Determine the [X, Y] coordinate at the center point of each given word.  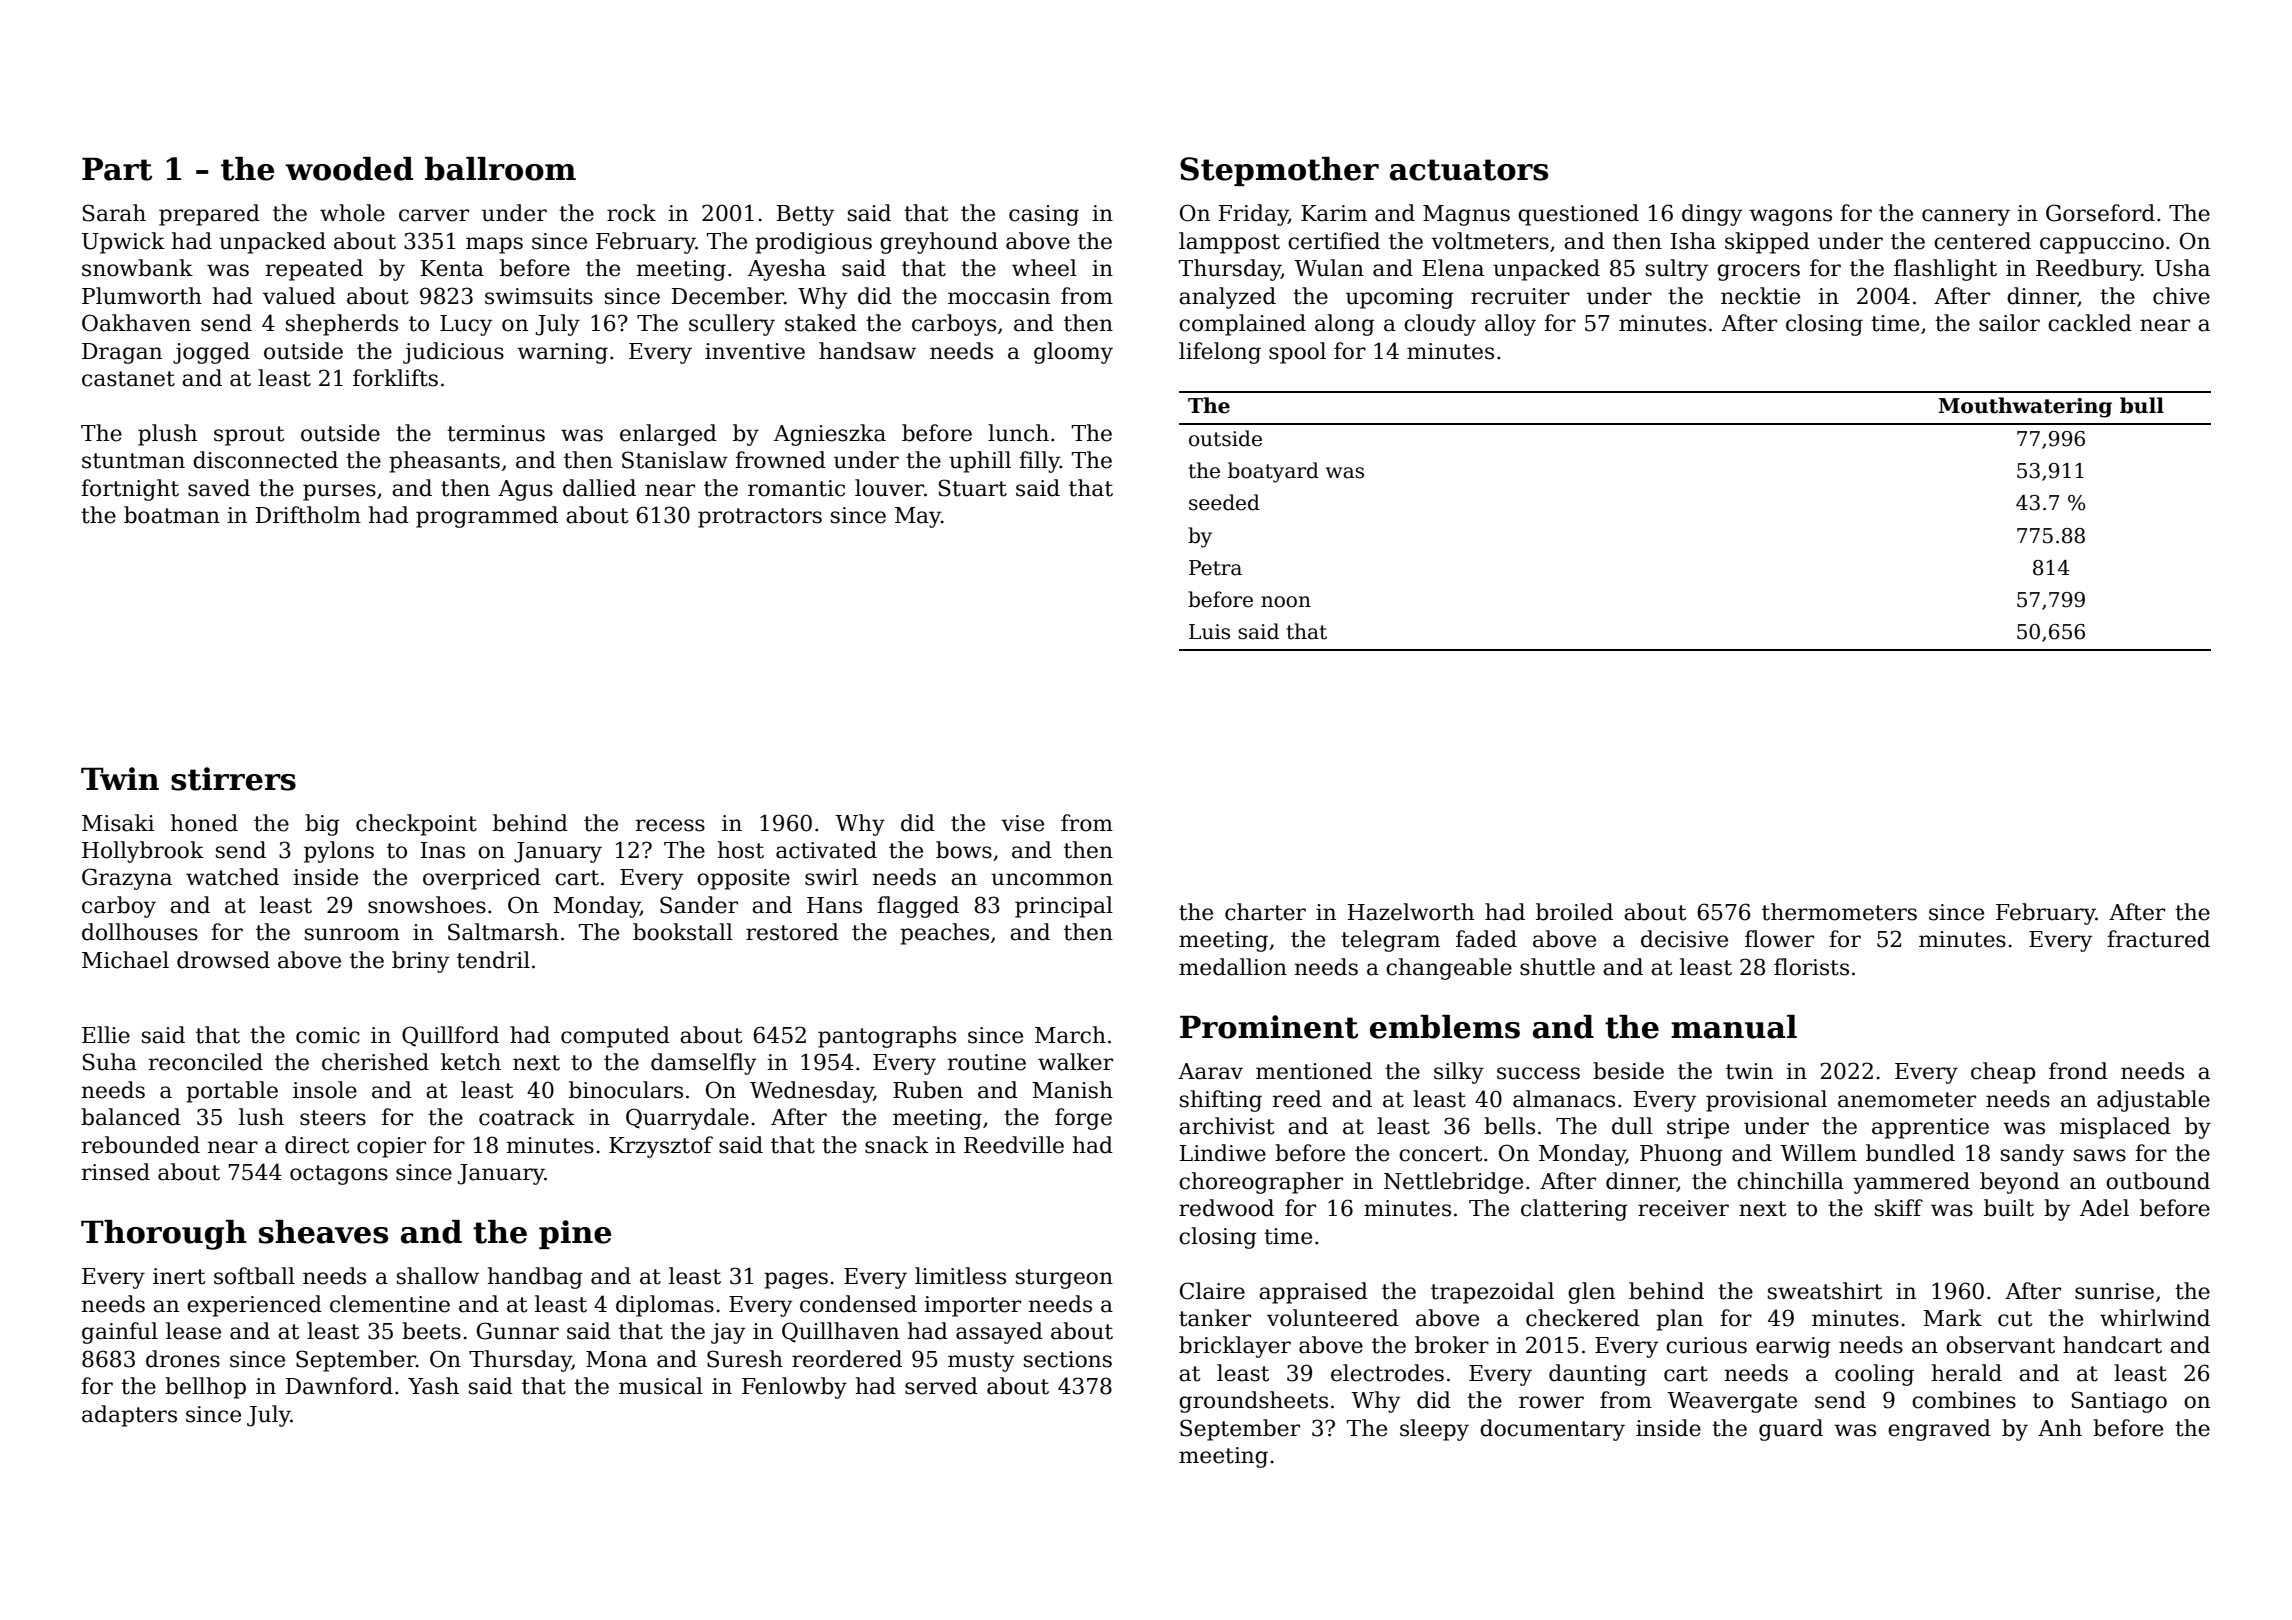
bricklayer [1235, 1347]
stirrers [233, 779]
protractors [760, 518]
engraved [1939, 1430]
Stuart [973, 488]
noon [1286, 602]
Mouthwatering [2025, 407]
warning [562, 353]
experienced [254, 1306]
